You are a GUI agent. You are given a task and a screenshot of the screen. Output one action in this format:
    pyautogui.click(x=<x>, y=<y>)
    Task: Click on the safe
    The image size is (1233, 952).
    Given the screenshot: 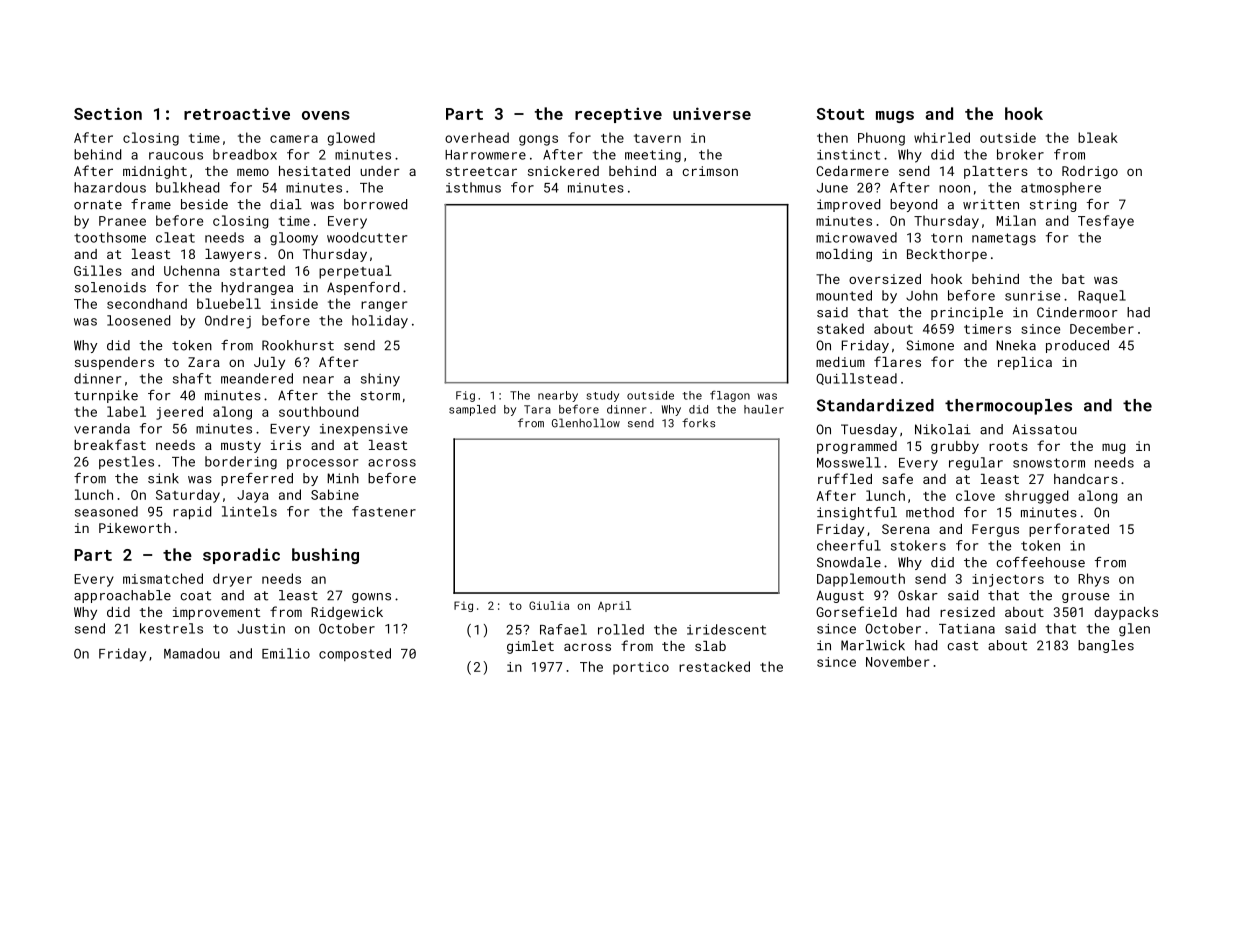 What is the action you would take?
    pyautogui.click(x=897, y=478)
